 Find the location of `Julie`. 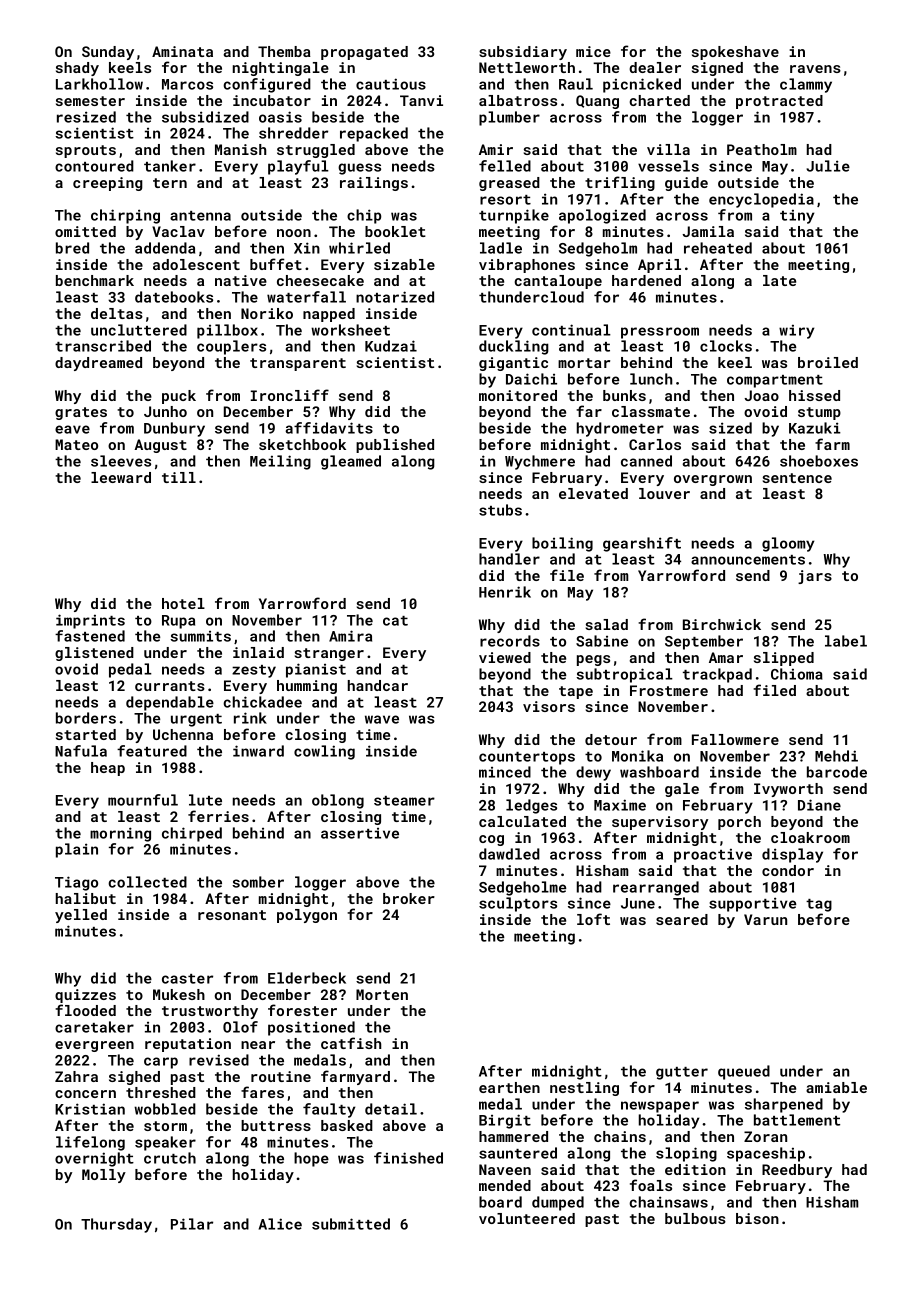

Julie is located at coordinates (828, 166).
